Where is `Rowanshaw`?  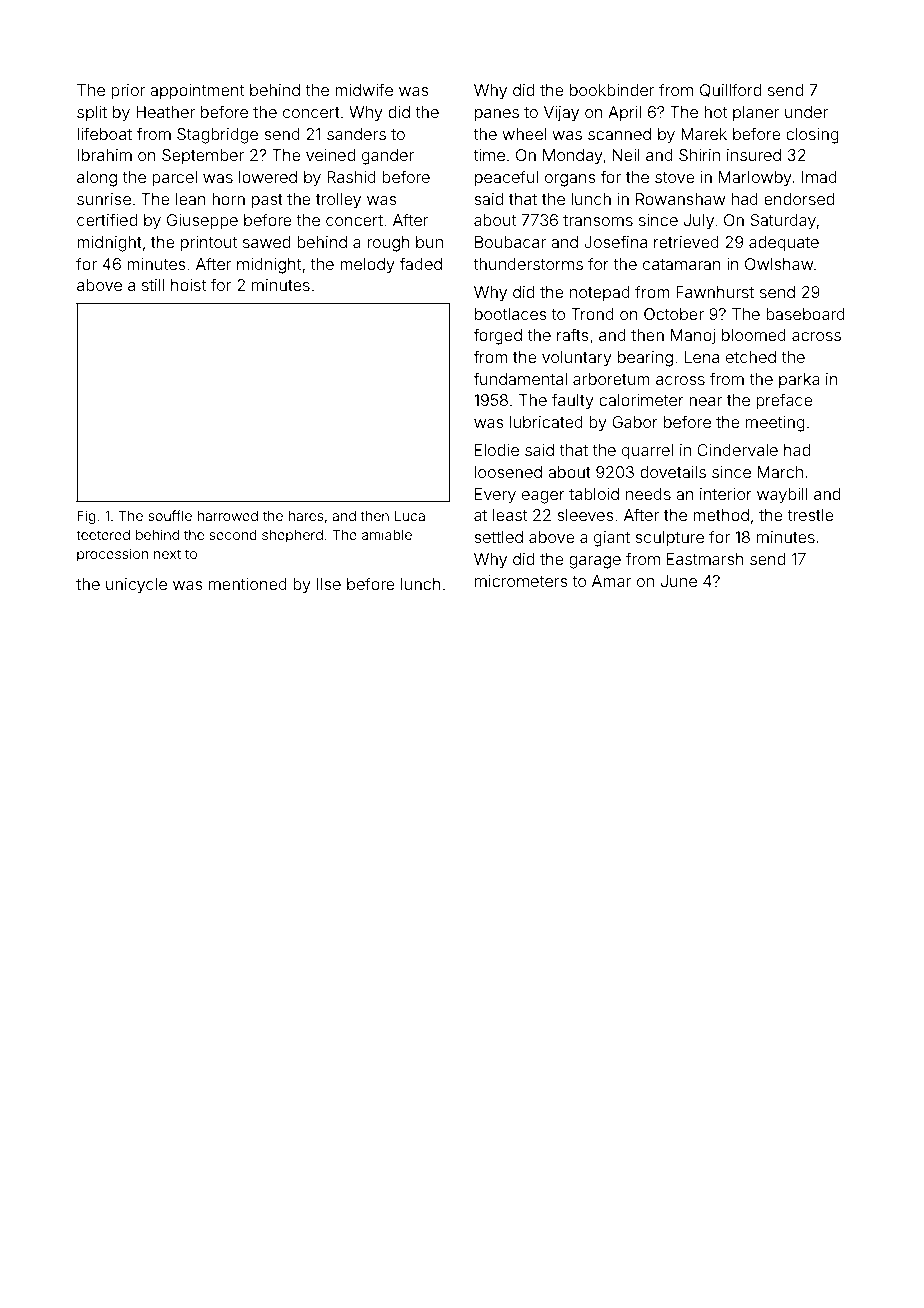
Rowanshaw is located at coordinates (681, 199).
